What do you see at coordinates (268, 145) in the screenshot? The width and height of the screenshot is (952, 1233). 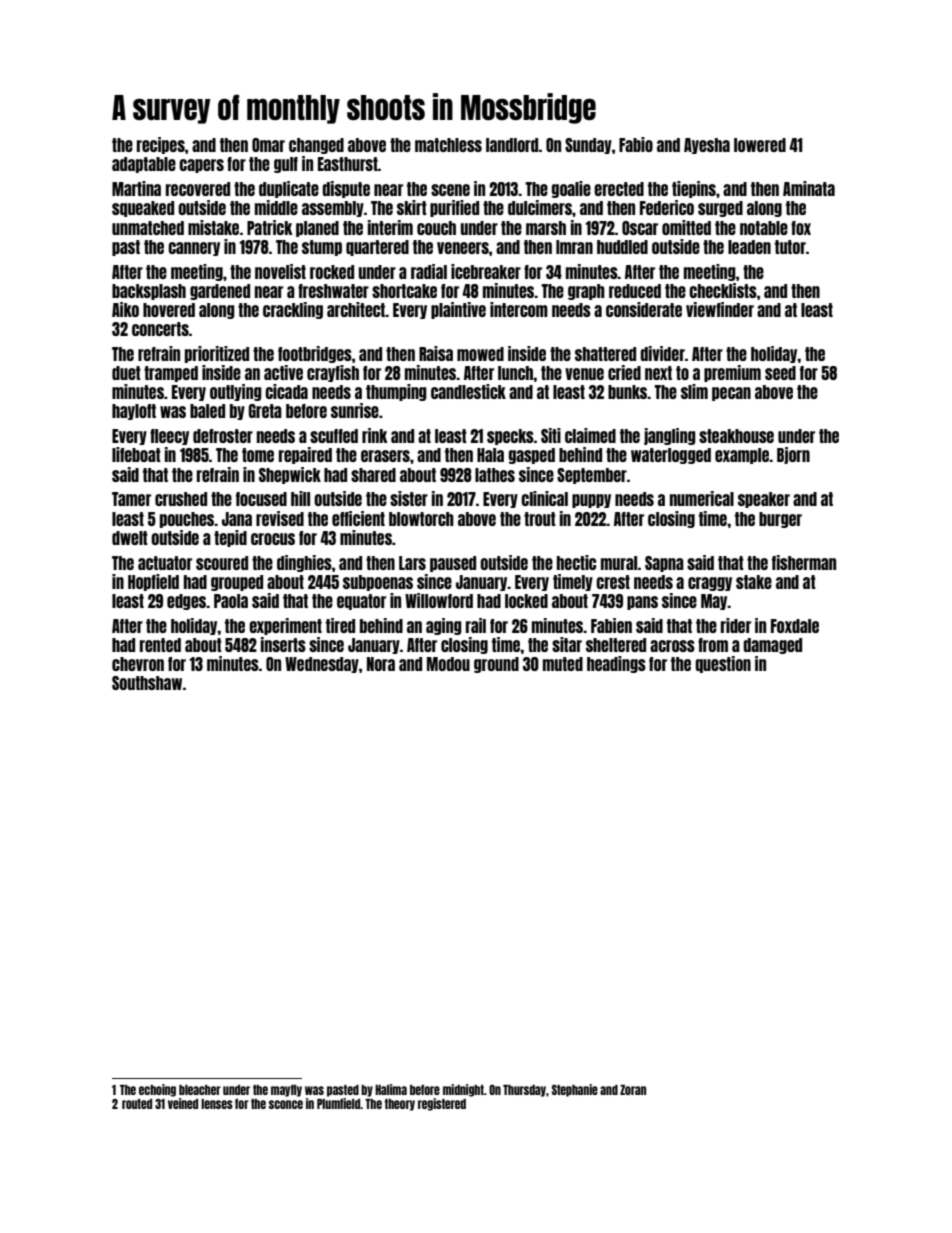 I see `Omar` at bounding box center [268, 145].
